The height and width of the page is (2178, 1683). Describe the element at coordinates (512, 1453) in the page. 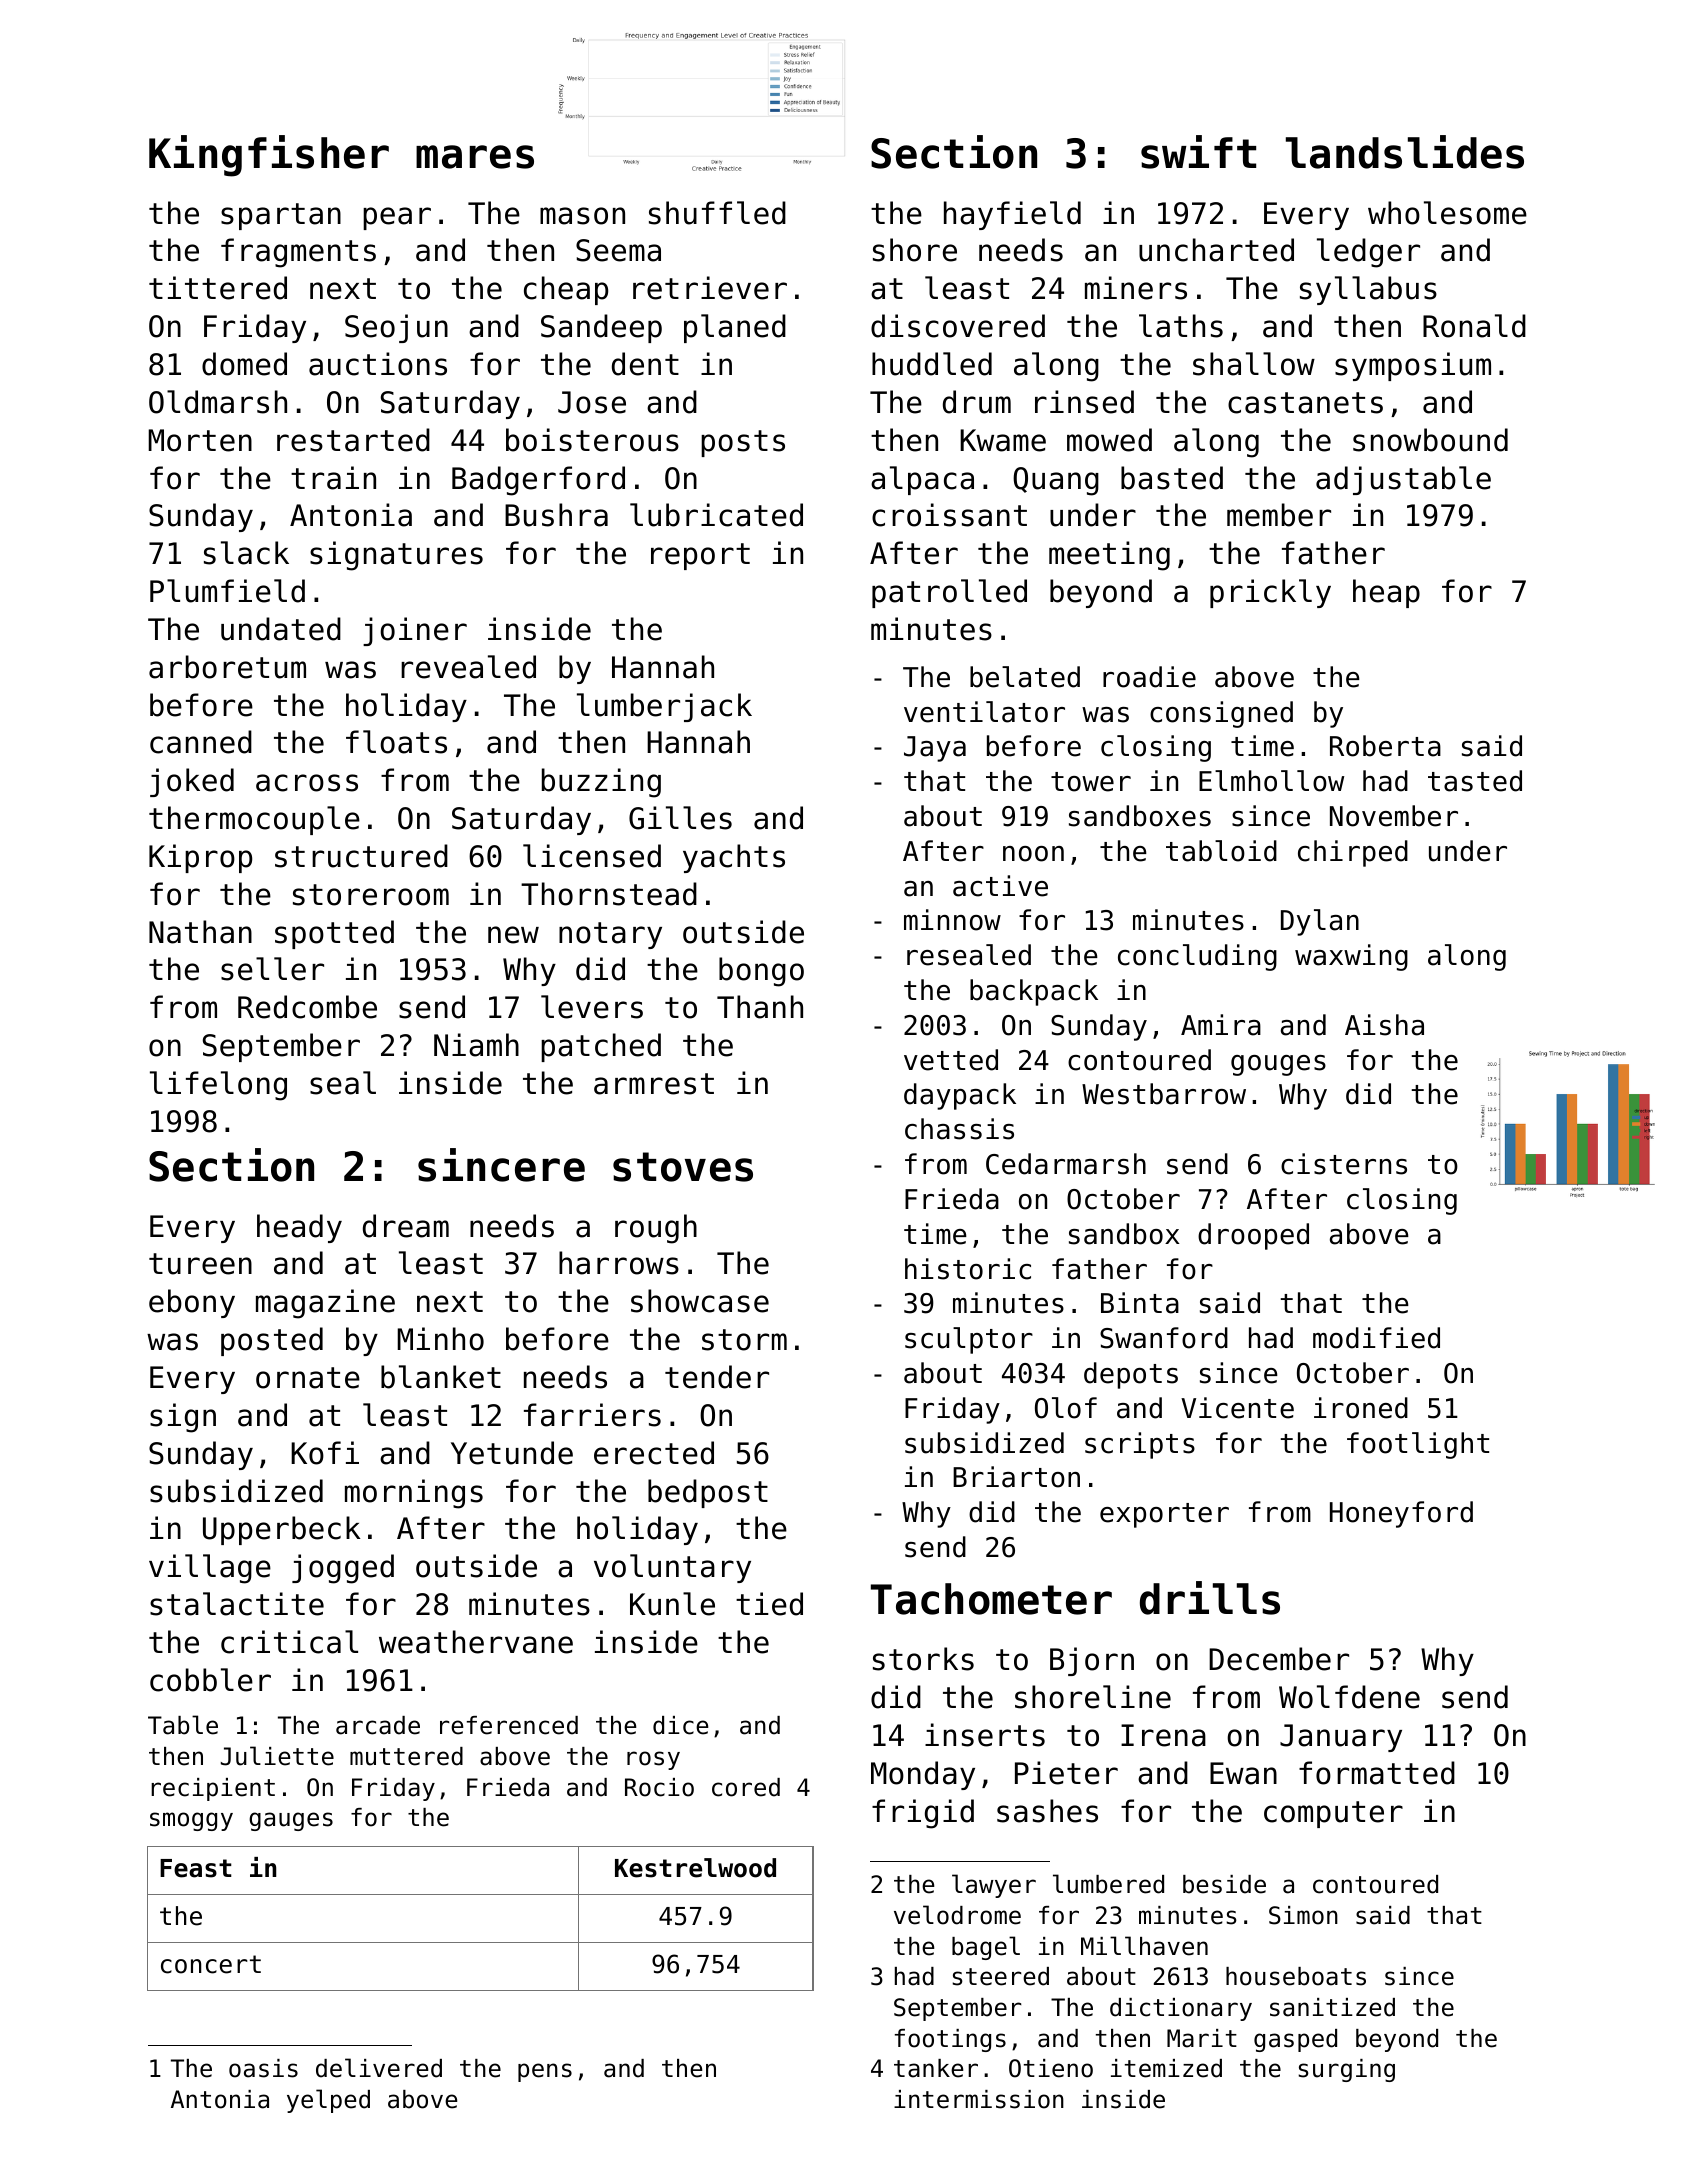

I see `Yetunde` at that location.
